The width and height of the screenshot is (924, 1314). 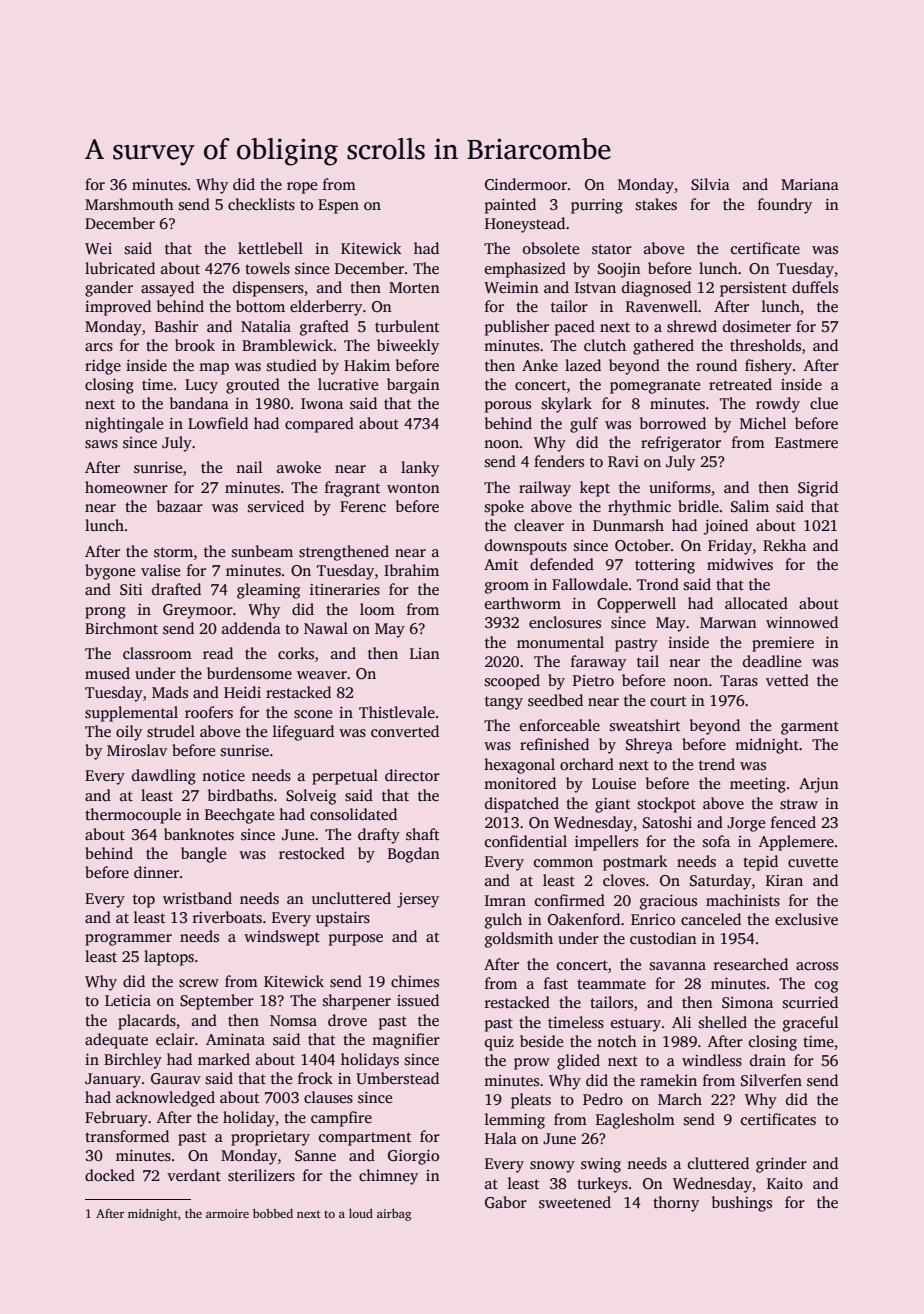 I want to click on read, so click(x=218, y=653).
